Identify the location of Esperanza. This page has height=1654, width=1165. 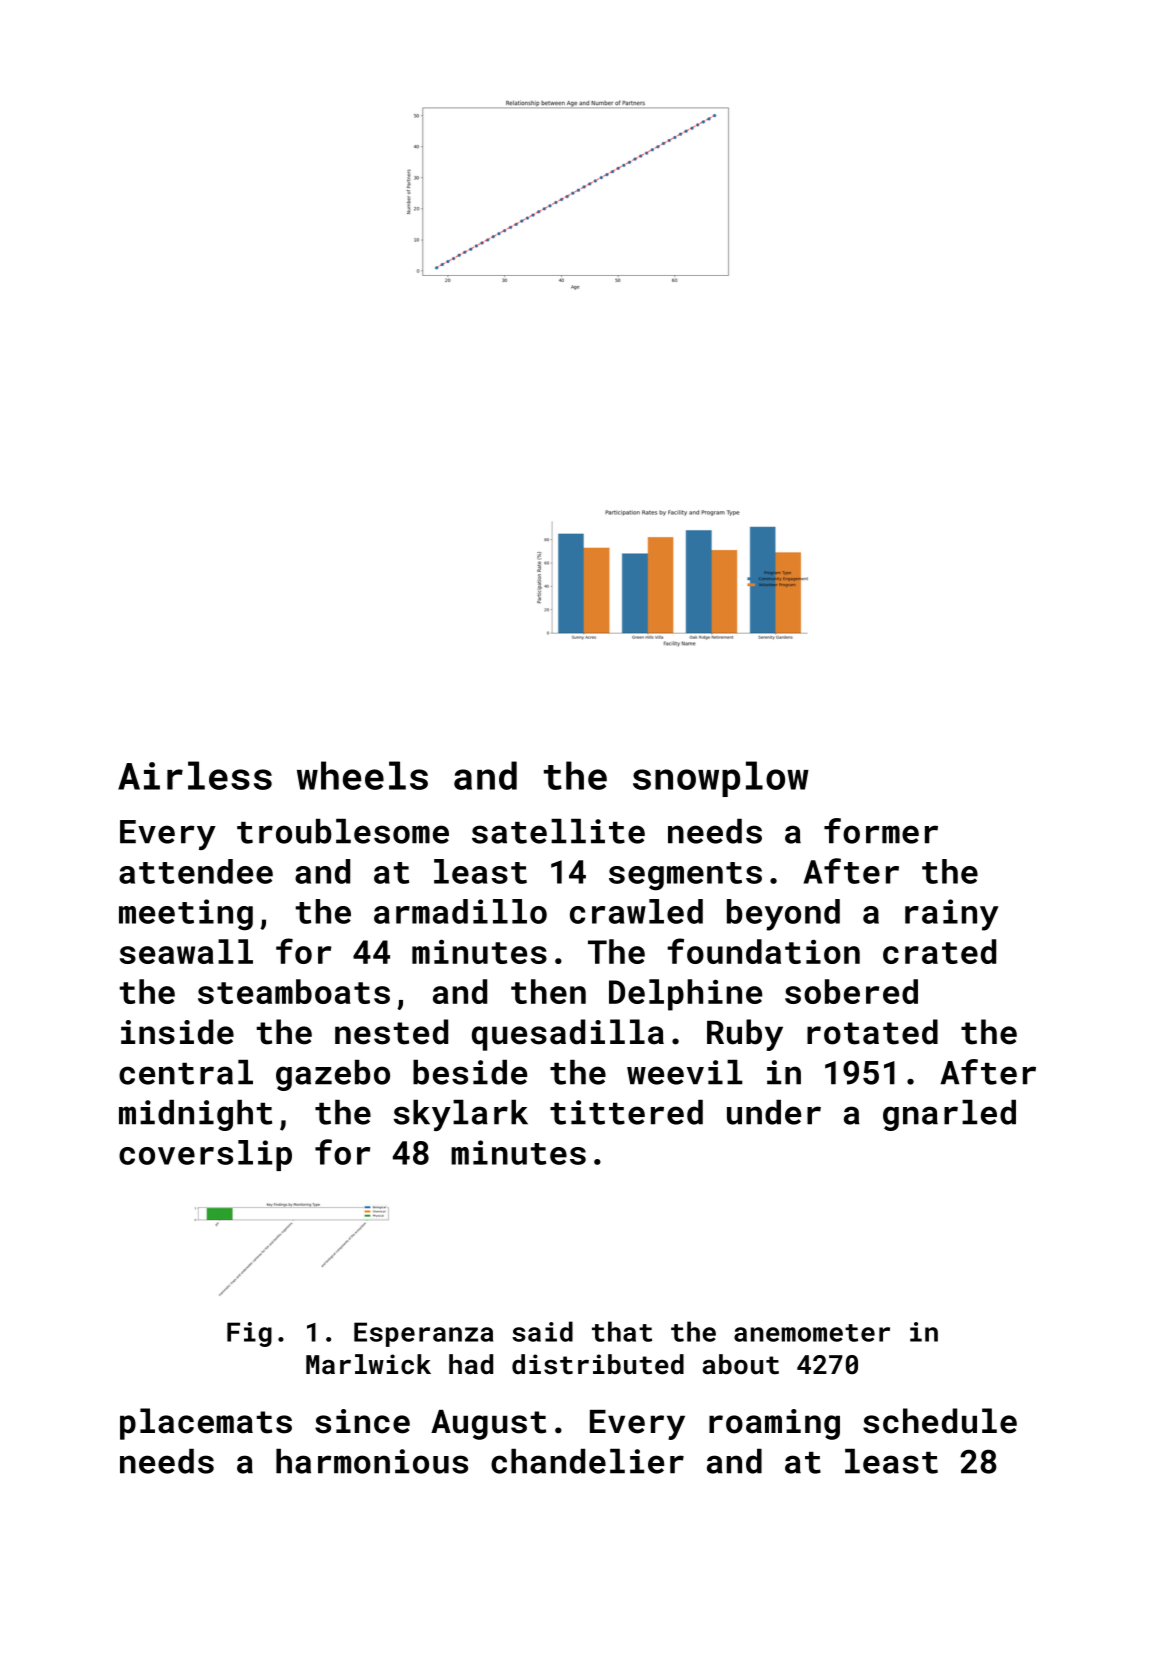
(423, 1334).
